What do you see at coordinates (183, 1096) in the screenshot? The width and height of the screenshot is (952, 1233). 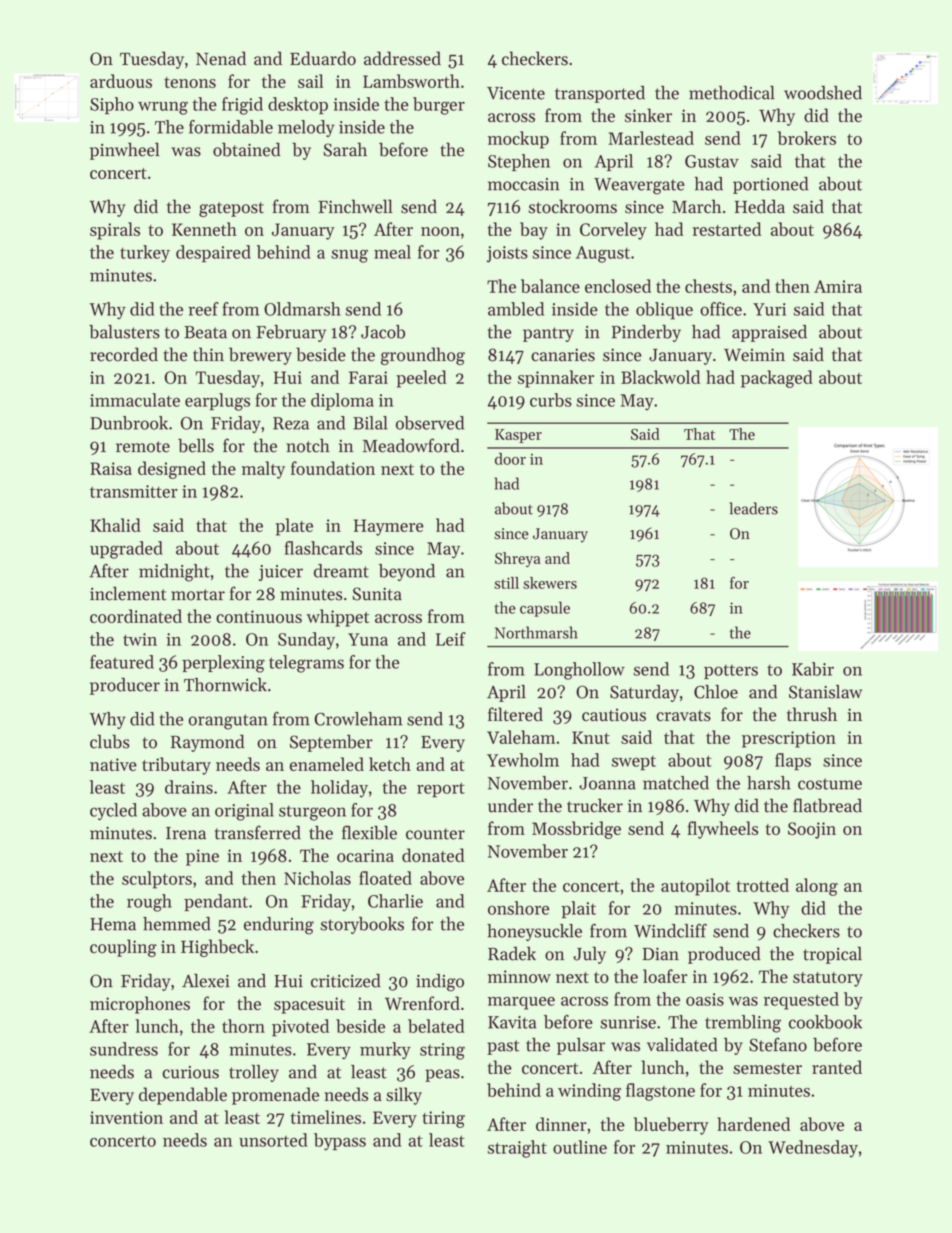 I see `dependable` at bounding box center [183, 1096].
